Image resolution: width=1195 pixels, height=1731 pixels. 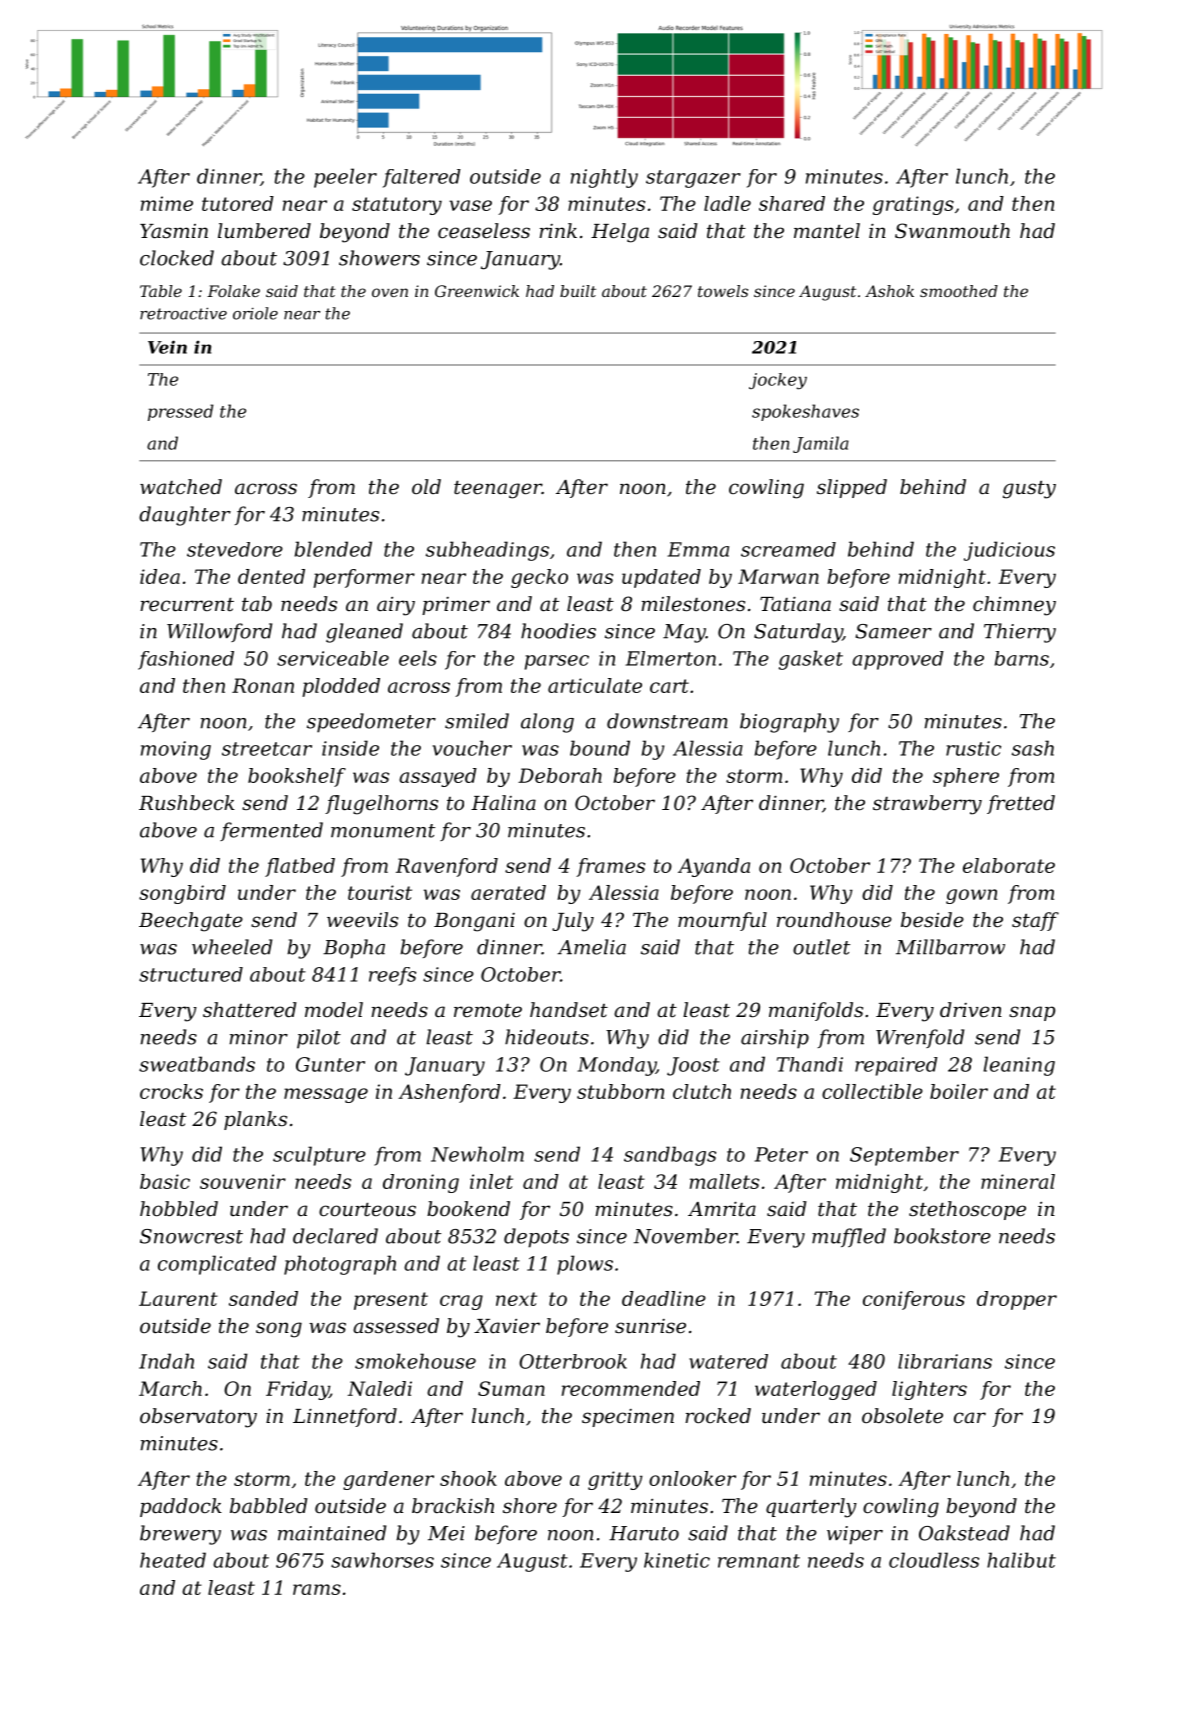 What do you see at coordinates (255, 313) in the screenshot?
I see `oriole` at bounding box center [255, 313].
